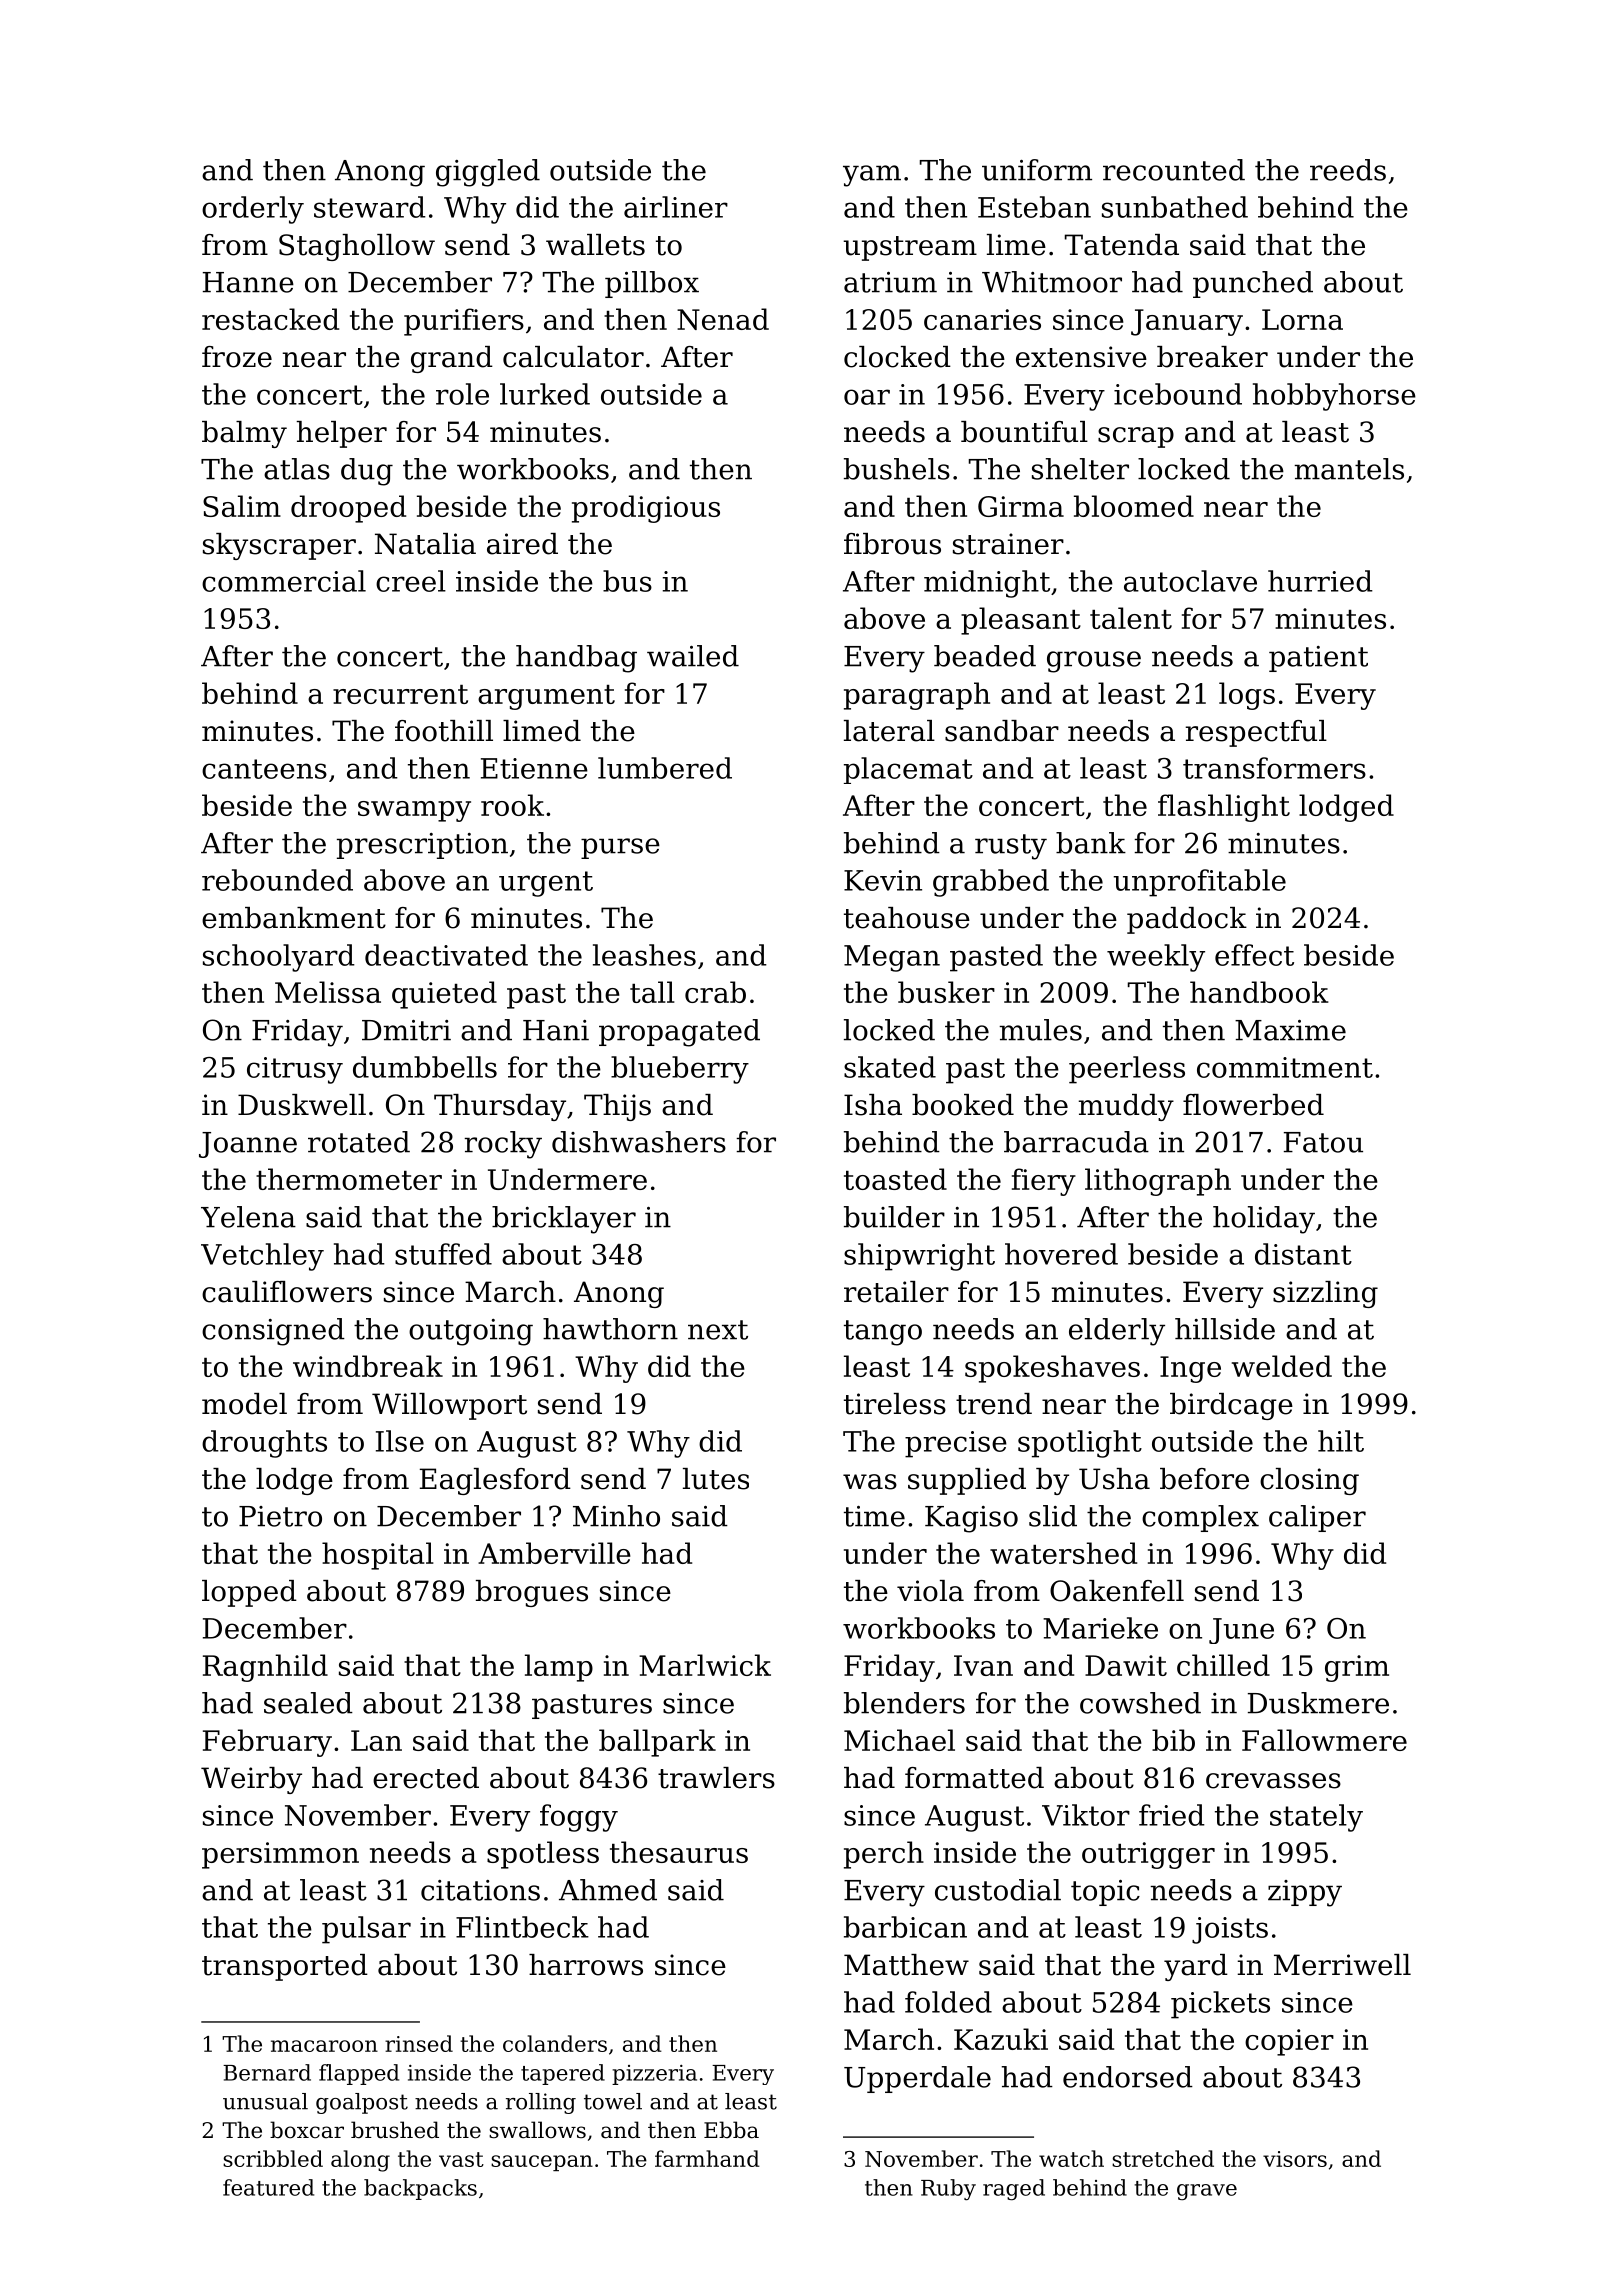  I want to click on airliner, so click(676, 207).
